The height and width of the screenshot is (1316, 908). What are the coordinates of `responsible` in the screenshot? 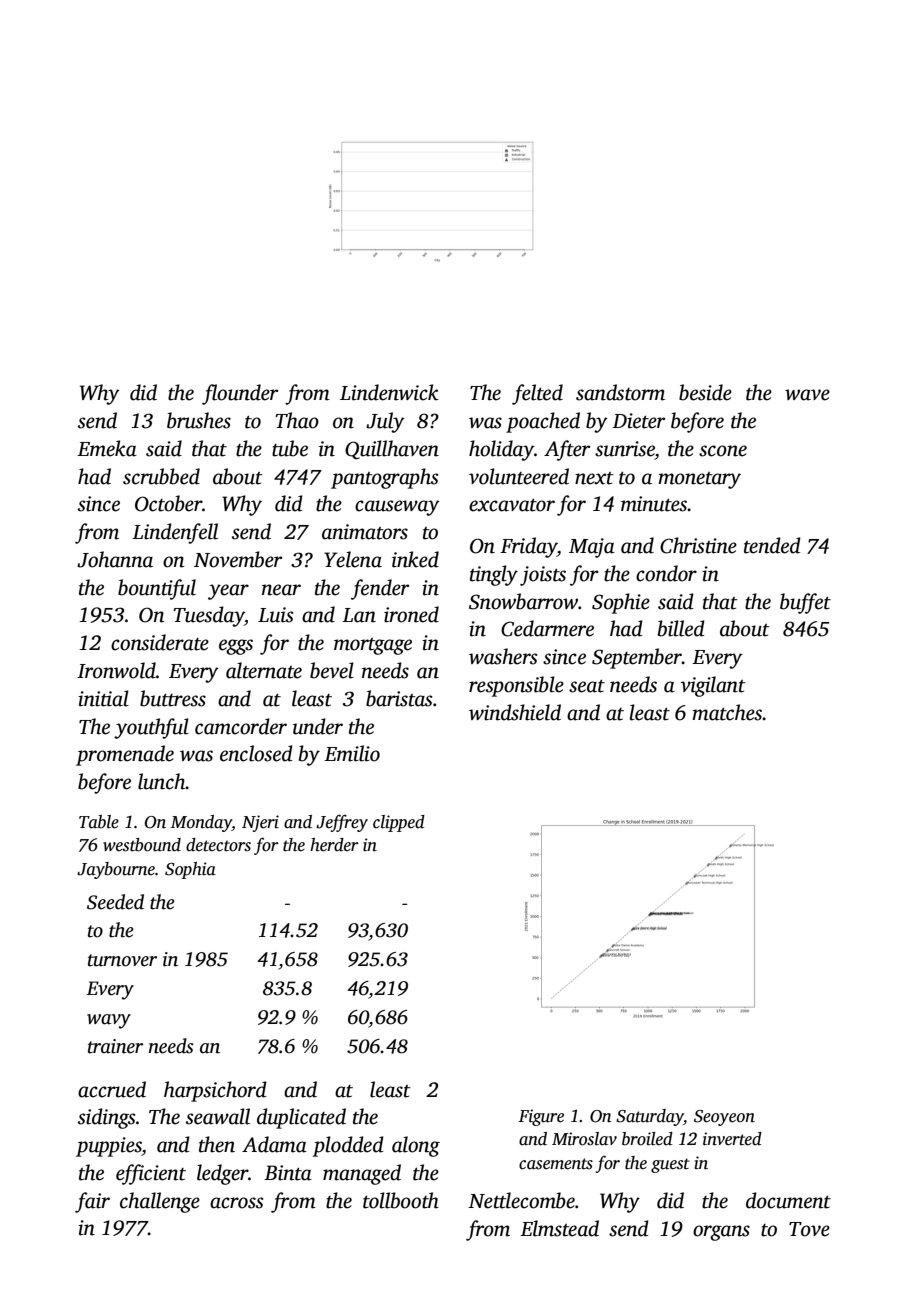 It's located at (516, 686).
